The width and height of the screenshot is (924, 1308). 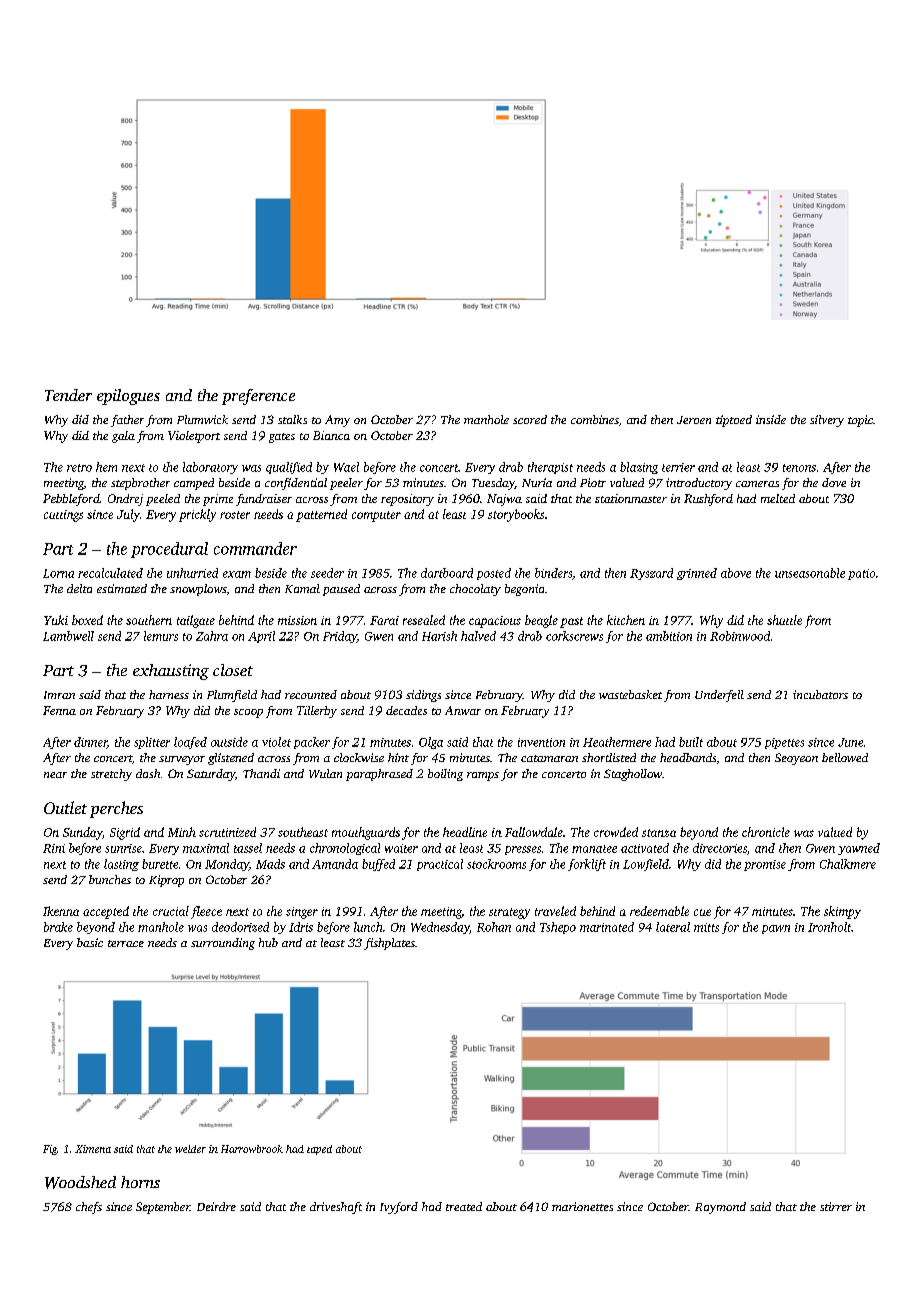 What do you see at coordinates (89, 1208) in the screenshot?
I see `chefs` at bounding box center [89, 1208].
